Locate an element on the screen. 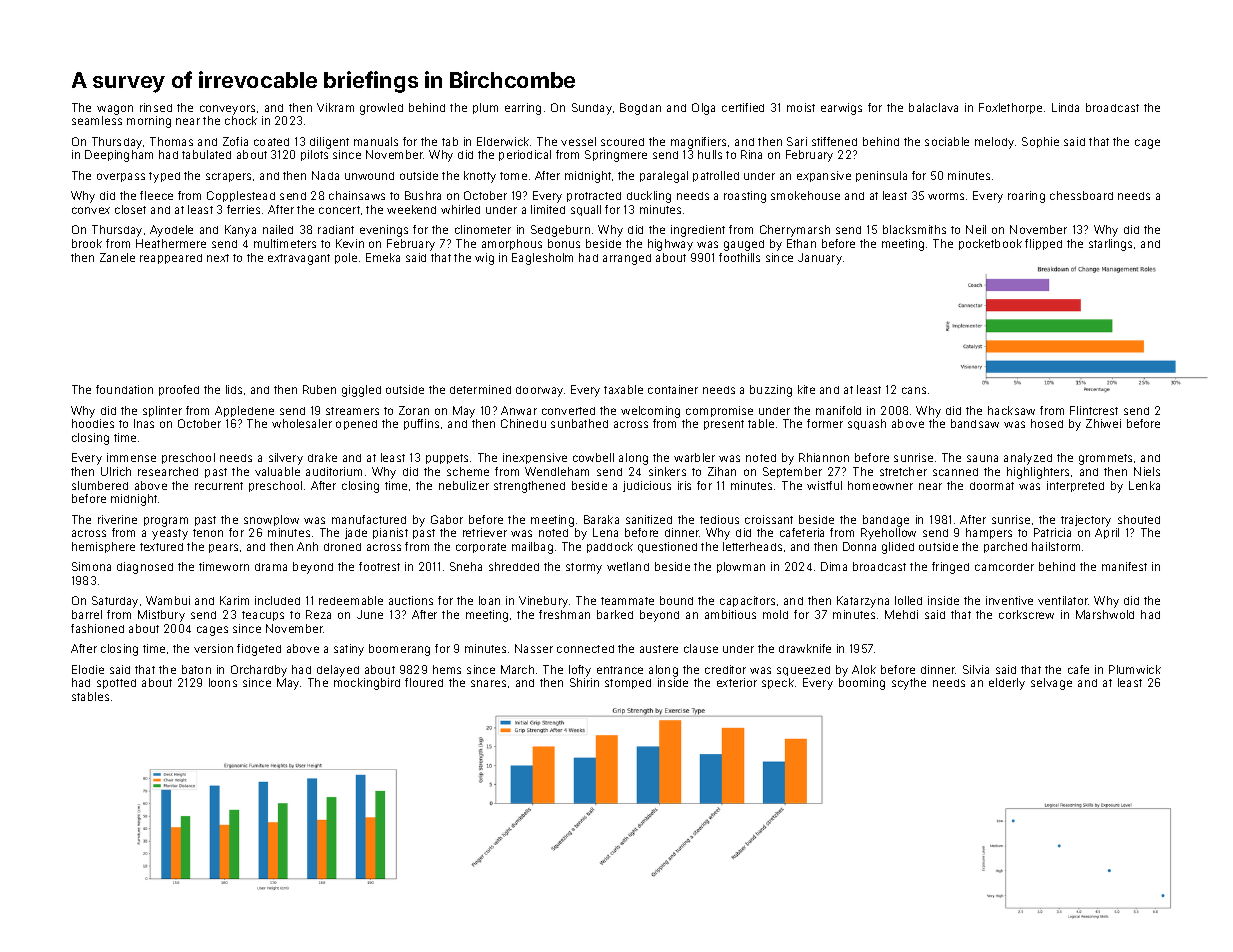  Sophie is located at coordinates (1040, 142).
